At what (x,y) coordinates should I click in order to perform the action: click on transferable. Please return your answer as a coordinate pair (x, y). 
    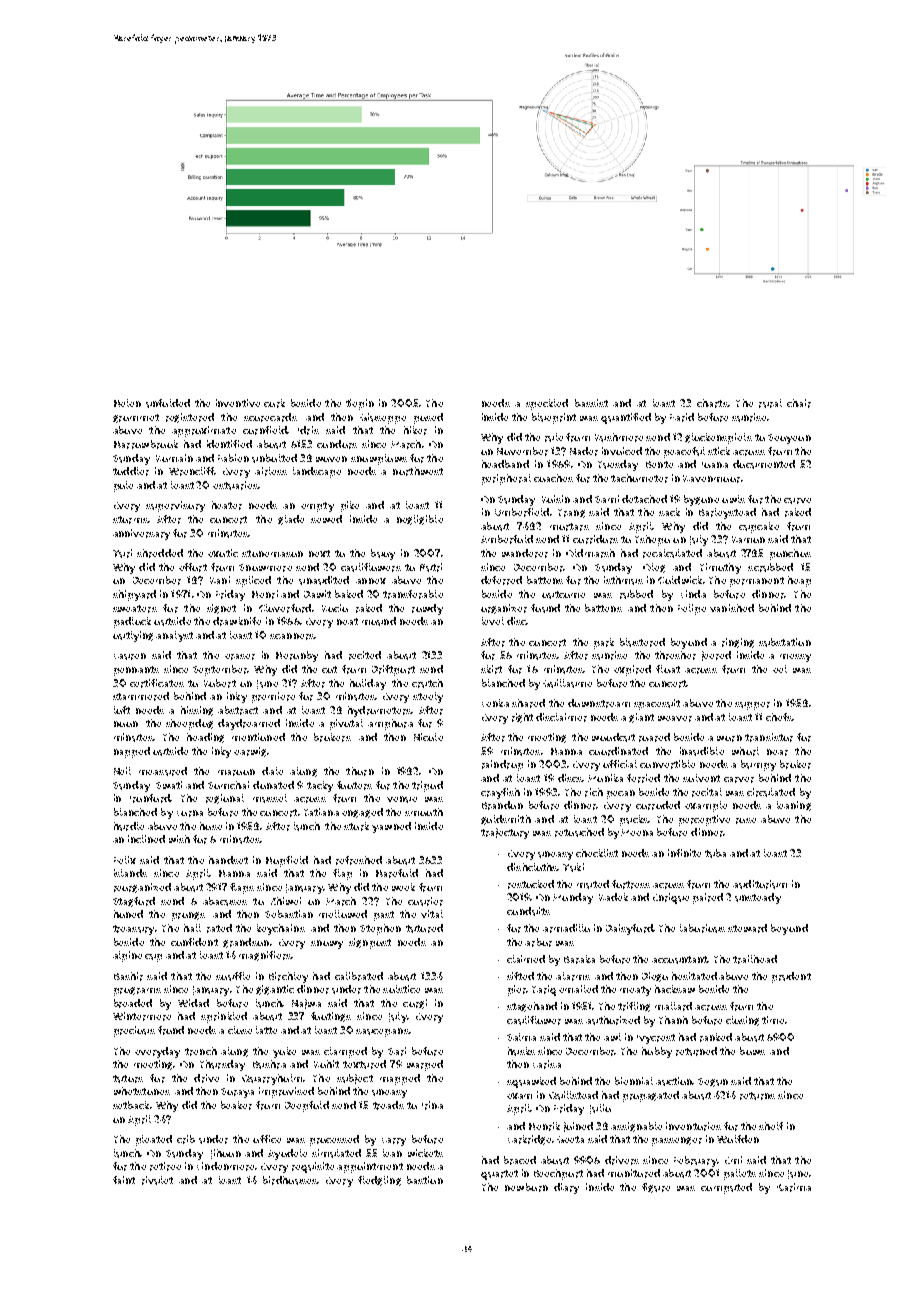
    Looking at the image, I should click on (413, 594).
